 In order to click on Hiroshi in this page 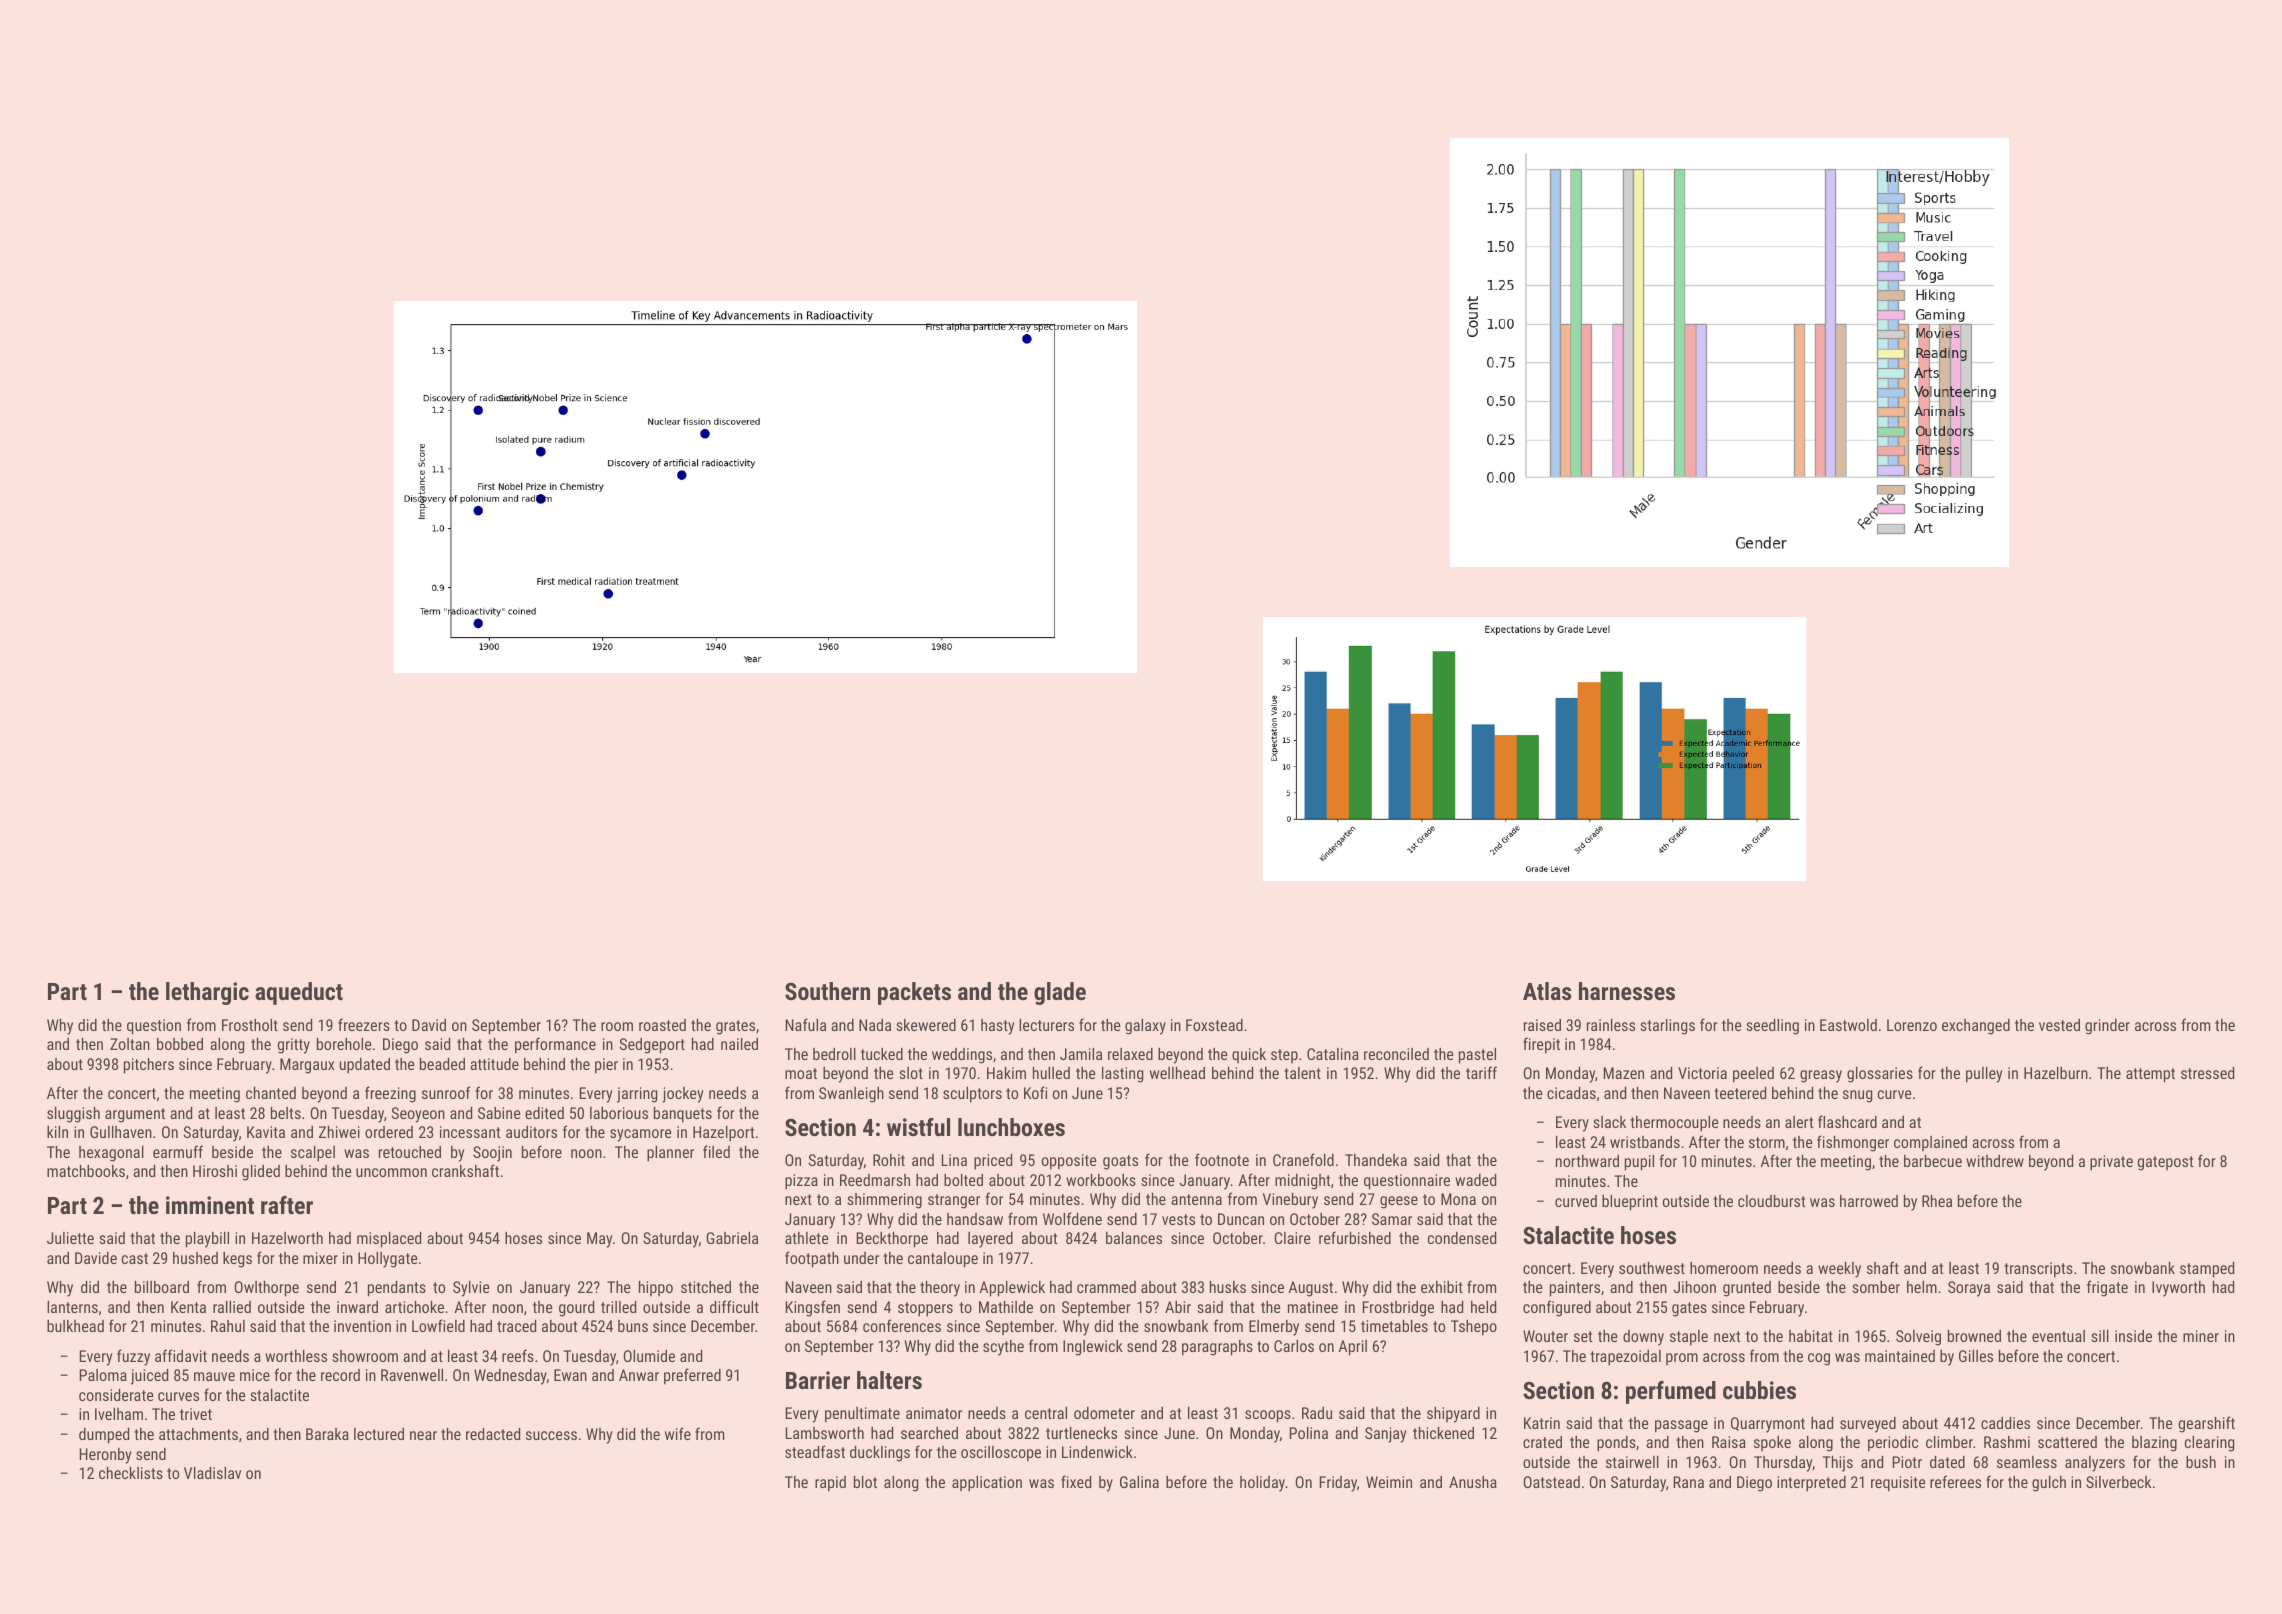, I will do `click(215, 1171)`.
